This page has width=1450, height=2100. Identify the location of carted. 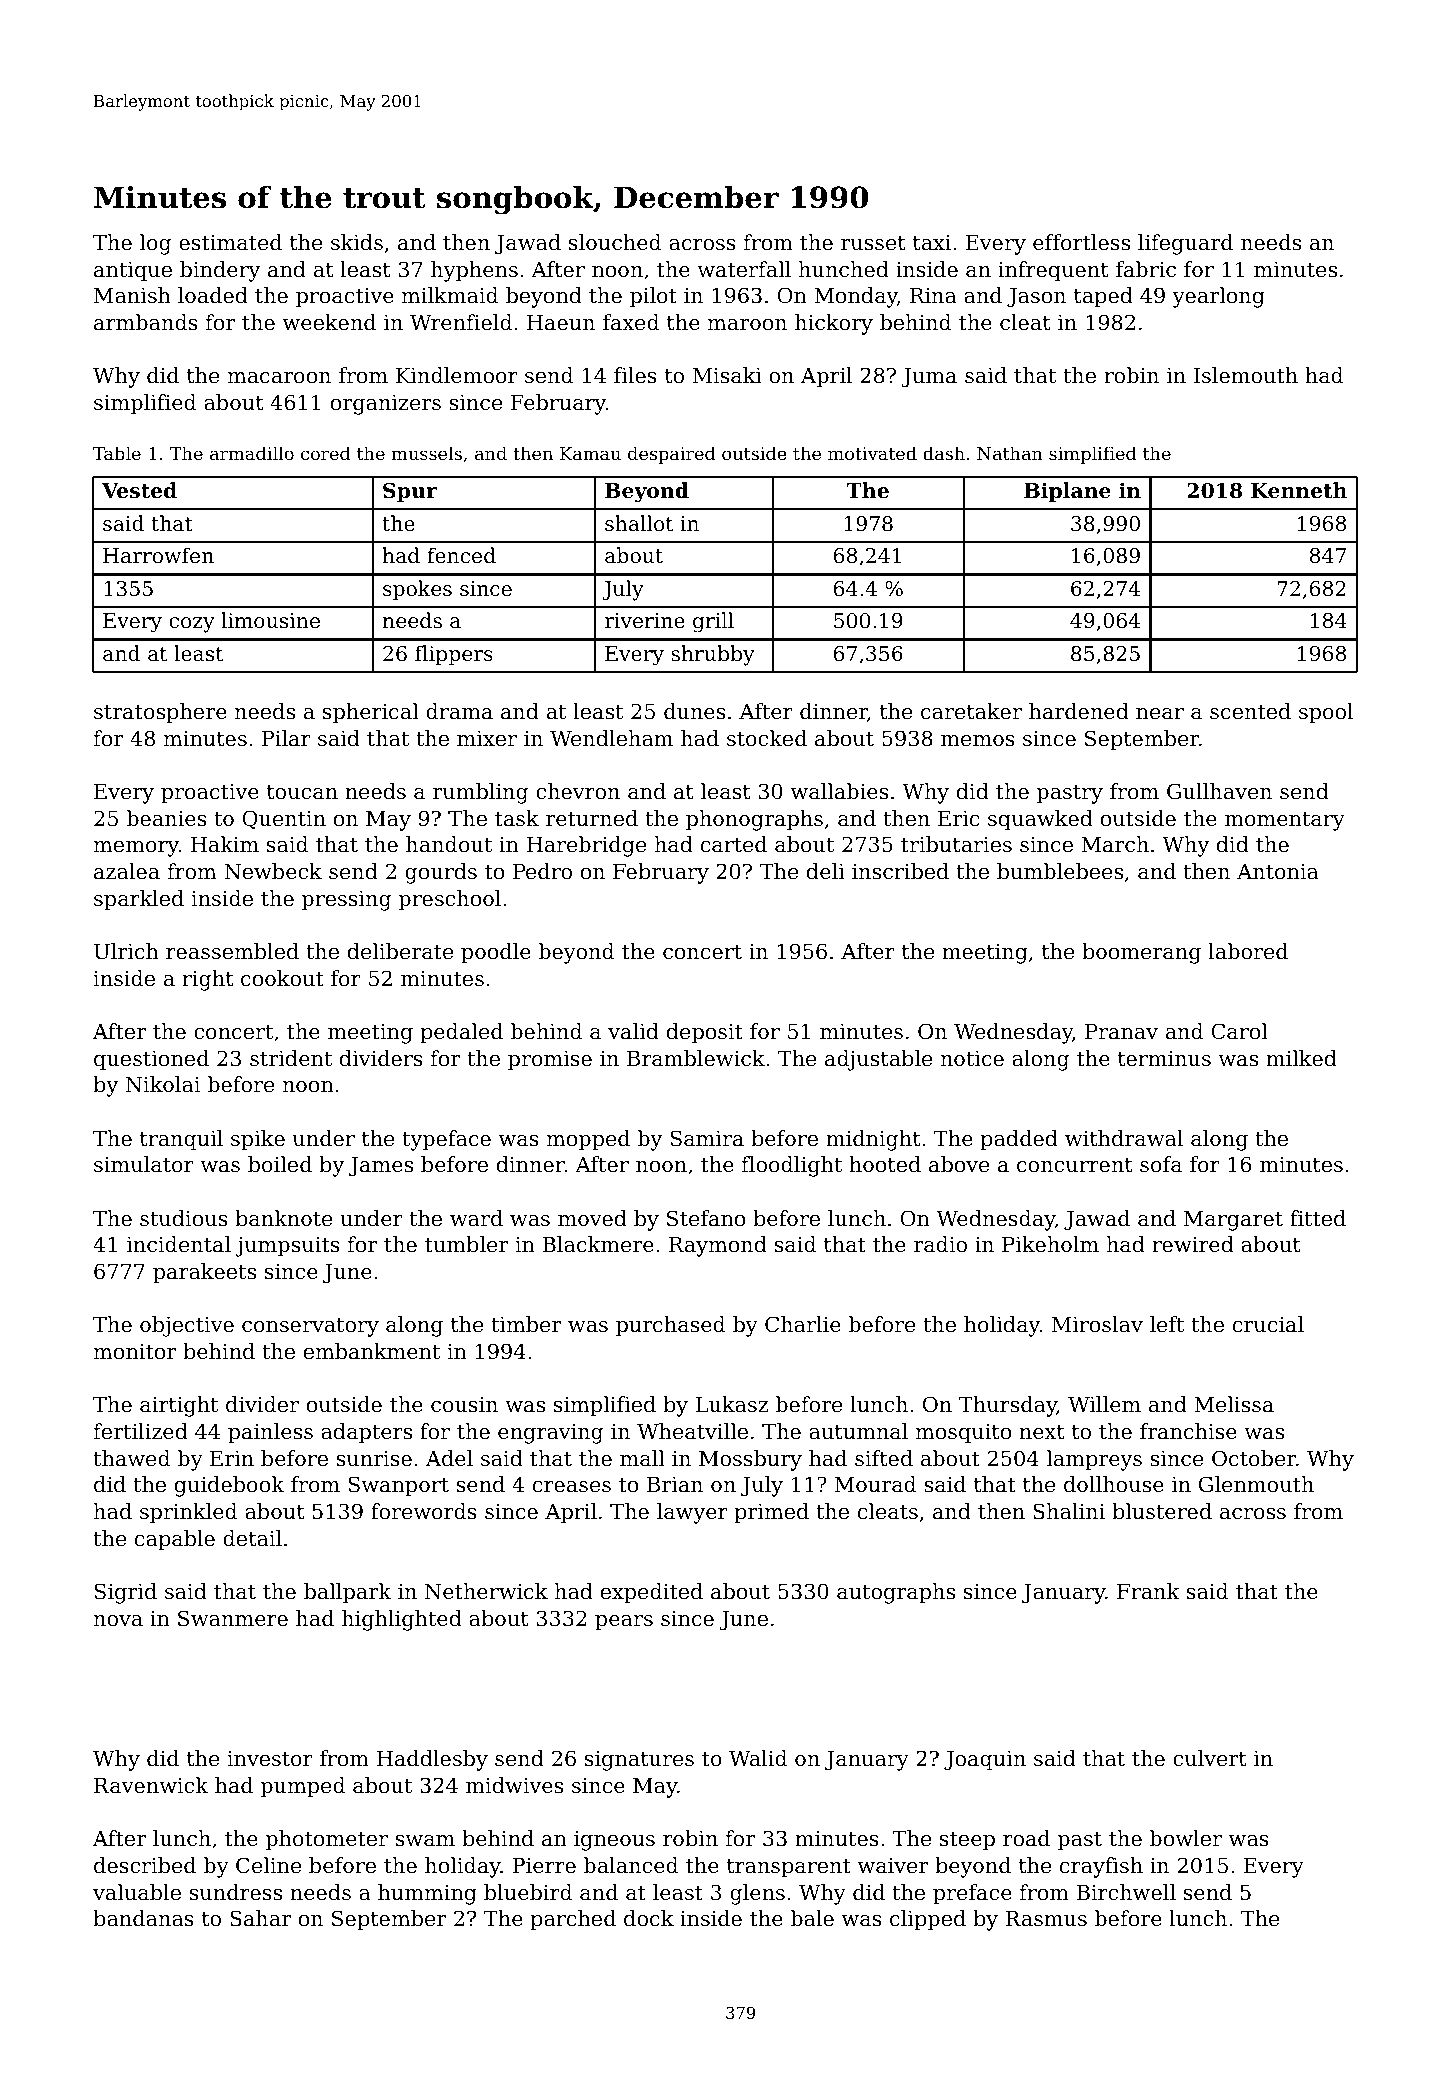
(734, 844).
